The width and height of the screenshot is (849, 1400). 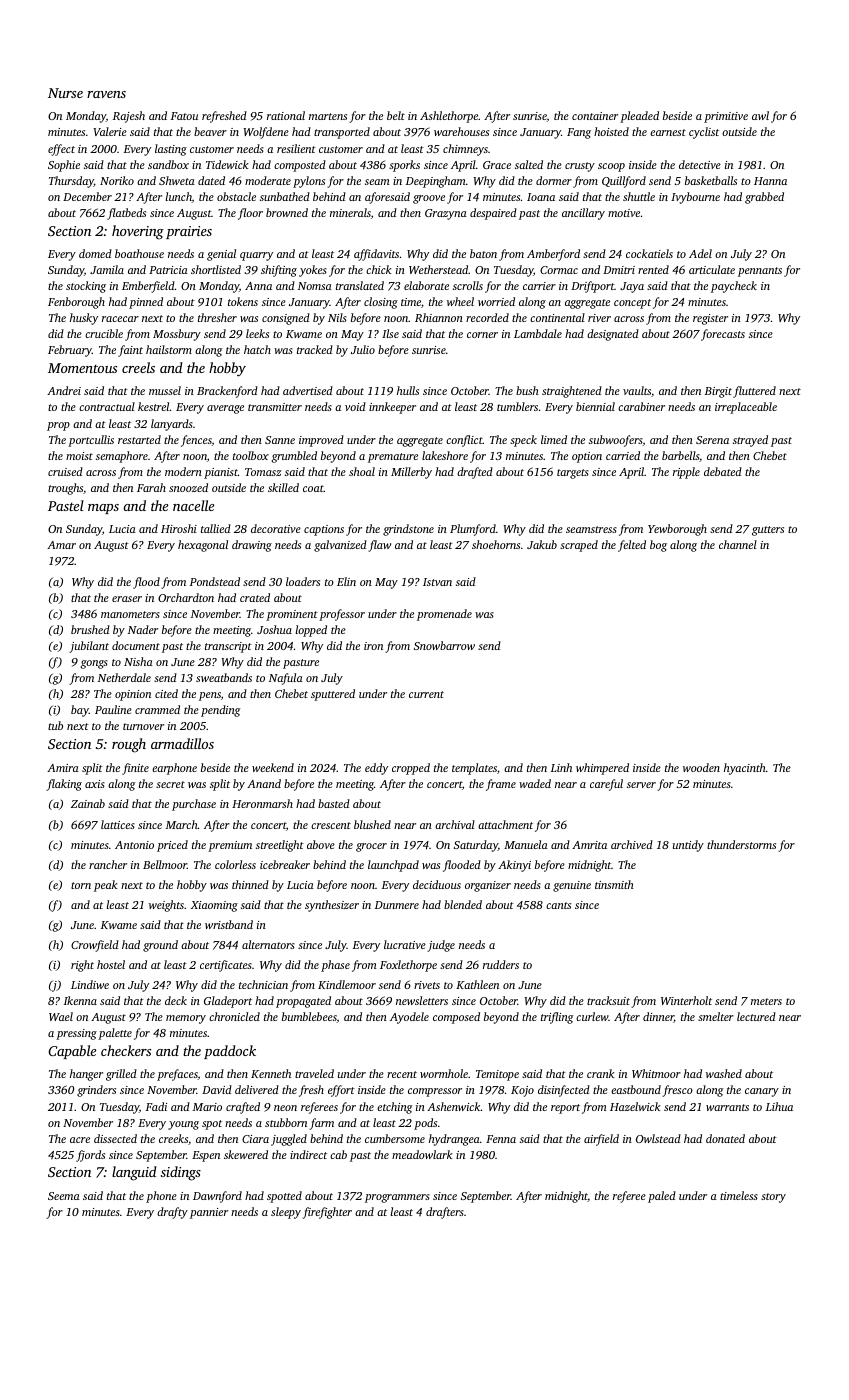 I want to click on Fenna, so click(x=501, y=1139).
